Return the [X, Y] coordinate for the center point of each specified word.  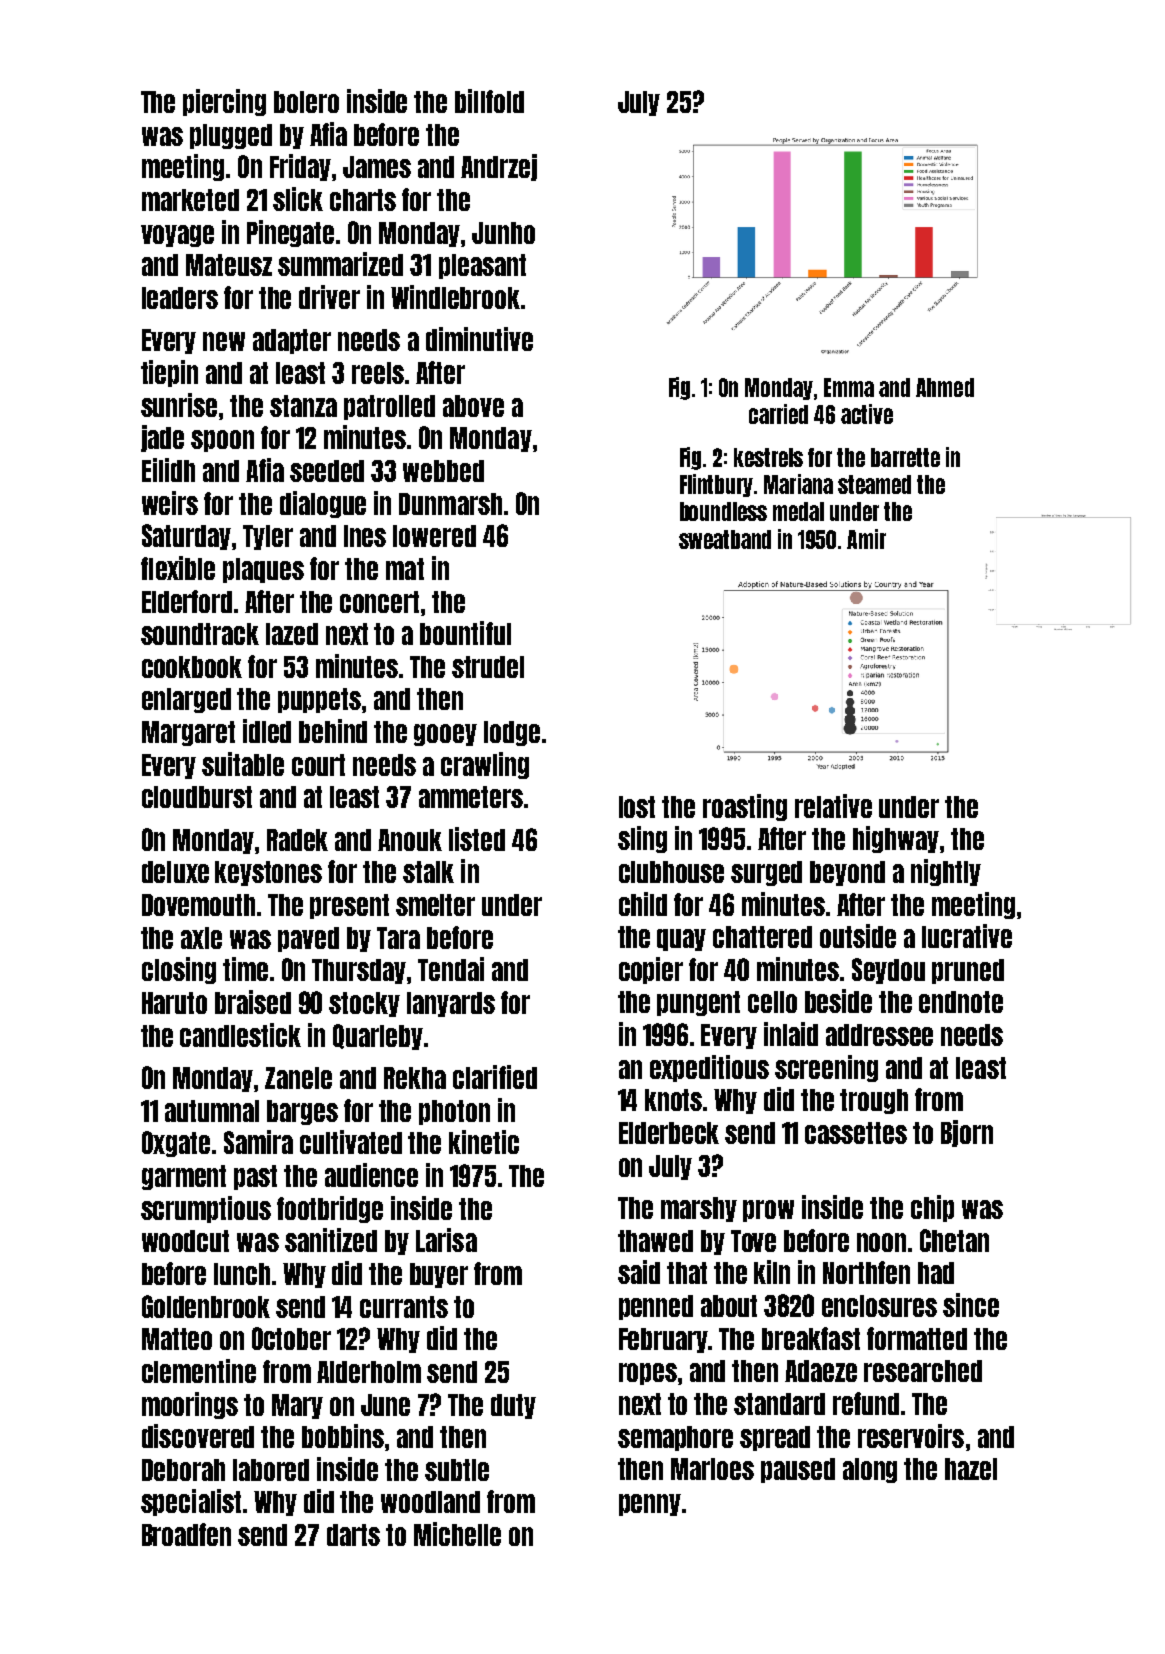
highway [896, 839]
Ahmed [945, 387]
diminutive [479, 339]
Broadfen [186, 1534]
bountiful [465, 633]
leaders [180, 298]
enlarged [186, 700]
